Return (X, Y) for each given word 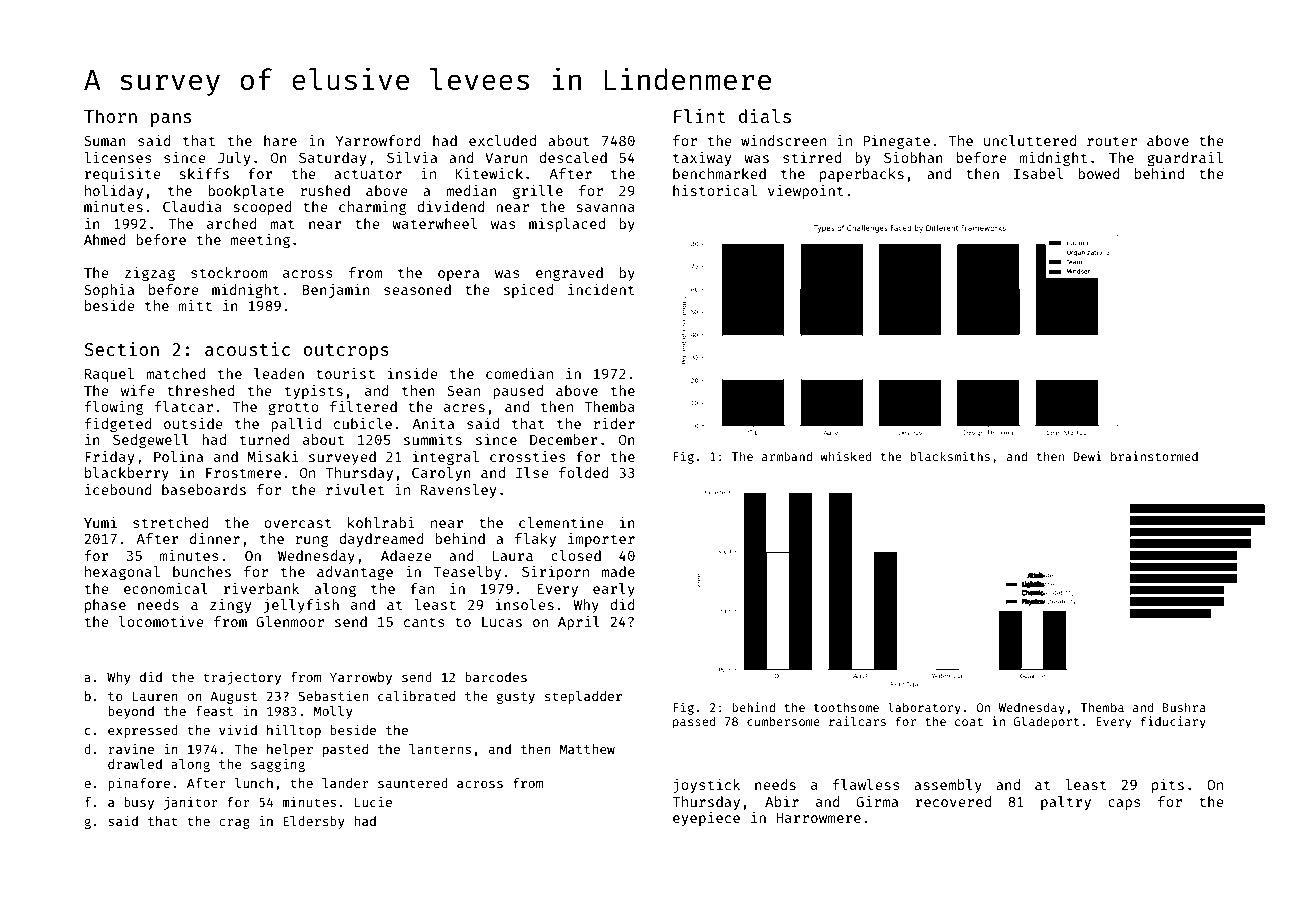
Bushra (1184, 707)
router (1112, 141)
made (618, 571)
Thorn (110, 116)
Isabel (1038, 173)
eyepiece (706, 819)
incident (601, 289)
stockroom (229, 272)
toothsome (846, 707)
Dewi (1087, 456)
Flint (700, 116)
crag (234, 823)
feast (214, 711)
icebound (118, 489)
